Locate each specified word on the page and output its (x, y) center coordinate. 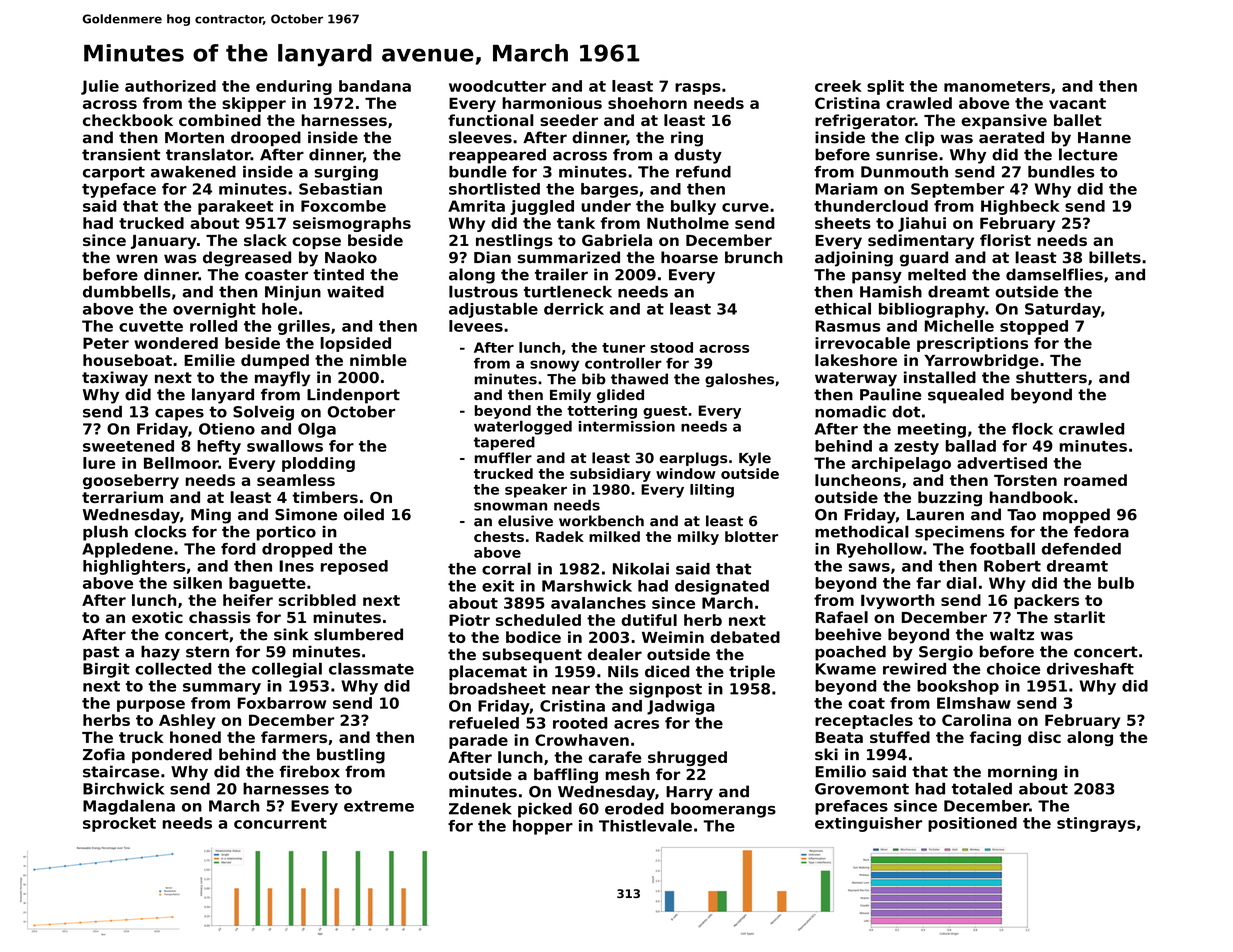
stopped (1034, 327)
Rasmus (847, 326)
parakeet (236, 207)
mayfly (282, 379)
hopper (543, 827)
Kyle (755, 459)
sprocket (119, 824)
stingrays (1096, 824)
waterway (856, 379)
